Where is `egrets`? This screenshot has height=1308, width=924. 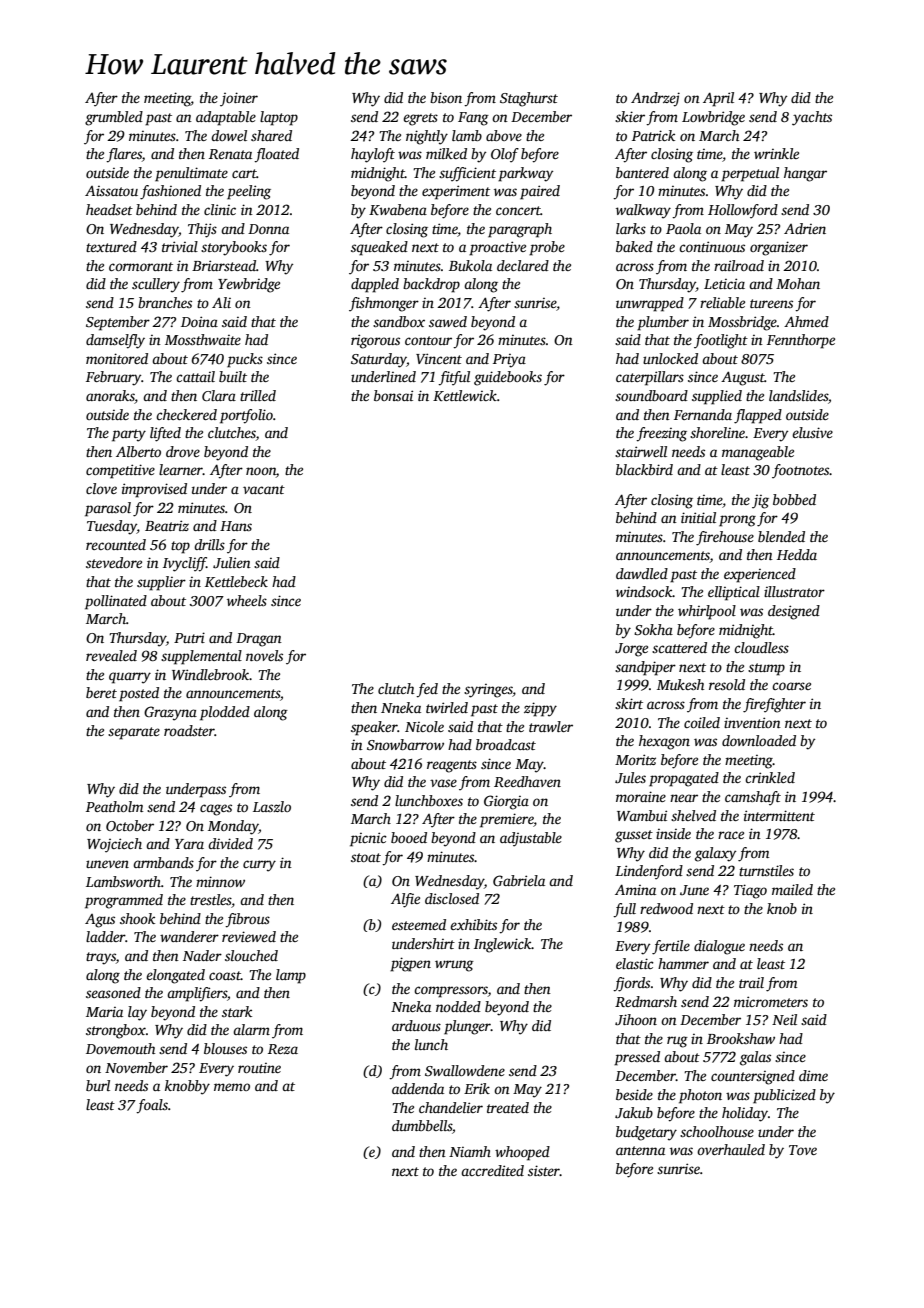 egrets is located at coordinates (420, 119).
